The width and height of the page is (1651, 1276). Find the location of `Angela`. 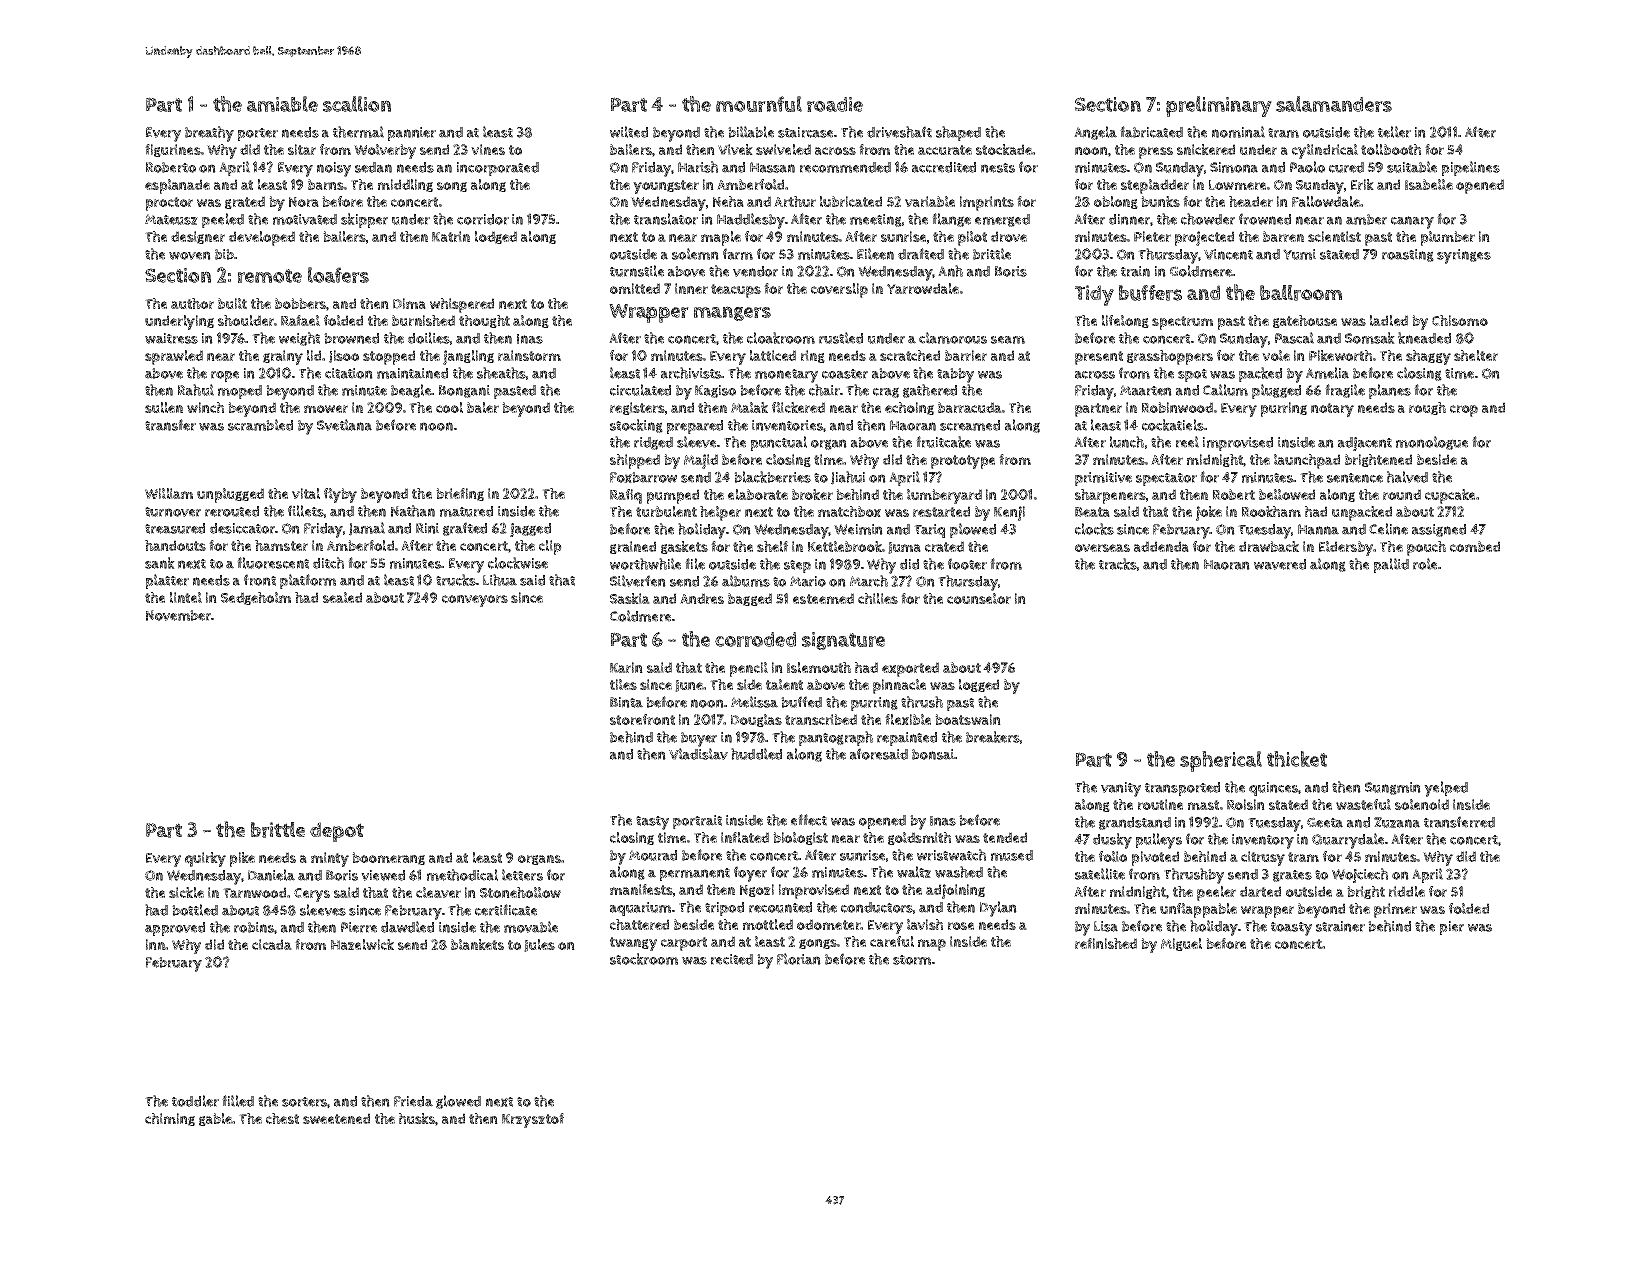

Angela is located at coordinates (1095, 133).
